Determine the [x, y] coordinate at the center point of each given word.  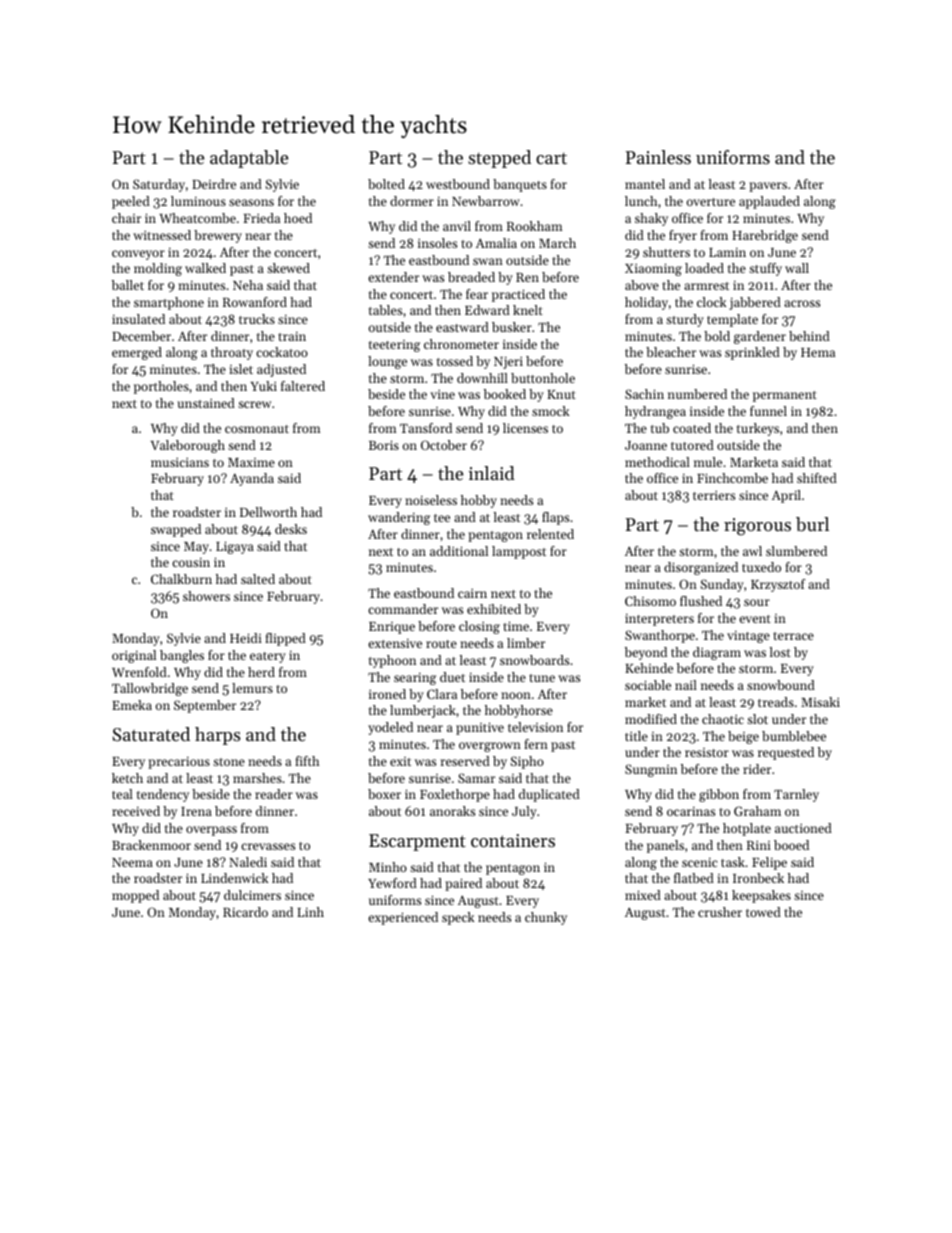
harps [218, 736]
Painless [658, 157]
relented [550, 534]
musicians [180, 462]
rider [757, 769]
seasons [251, 202]
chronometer [461, 344]
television [535, 727]
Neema [132, 862]
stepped [499, 159]
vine [442, 394]
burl [812, 524]
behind [809, 336]
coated [692, 428]
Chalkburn [181, 579]
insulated [138, 319]
